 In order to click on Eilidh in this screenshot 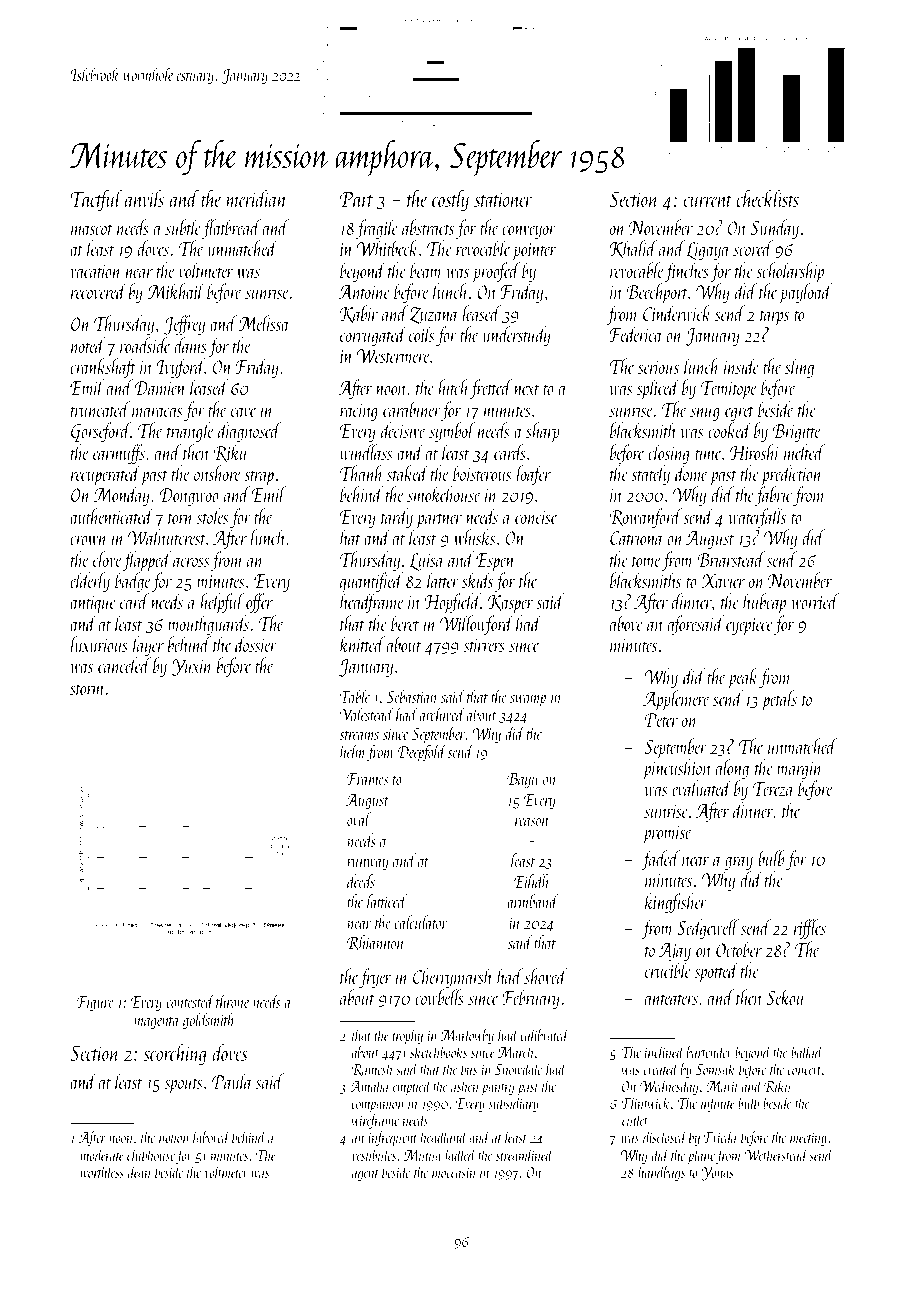, I will do `click(532, 881)`.
